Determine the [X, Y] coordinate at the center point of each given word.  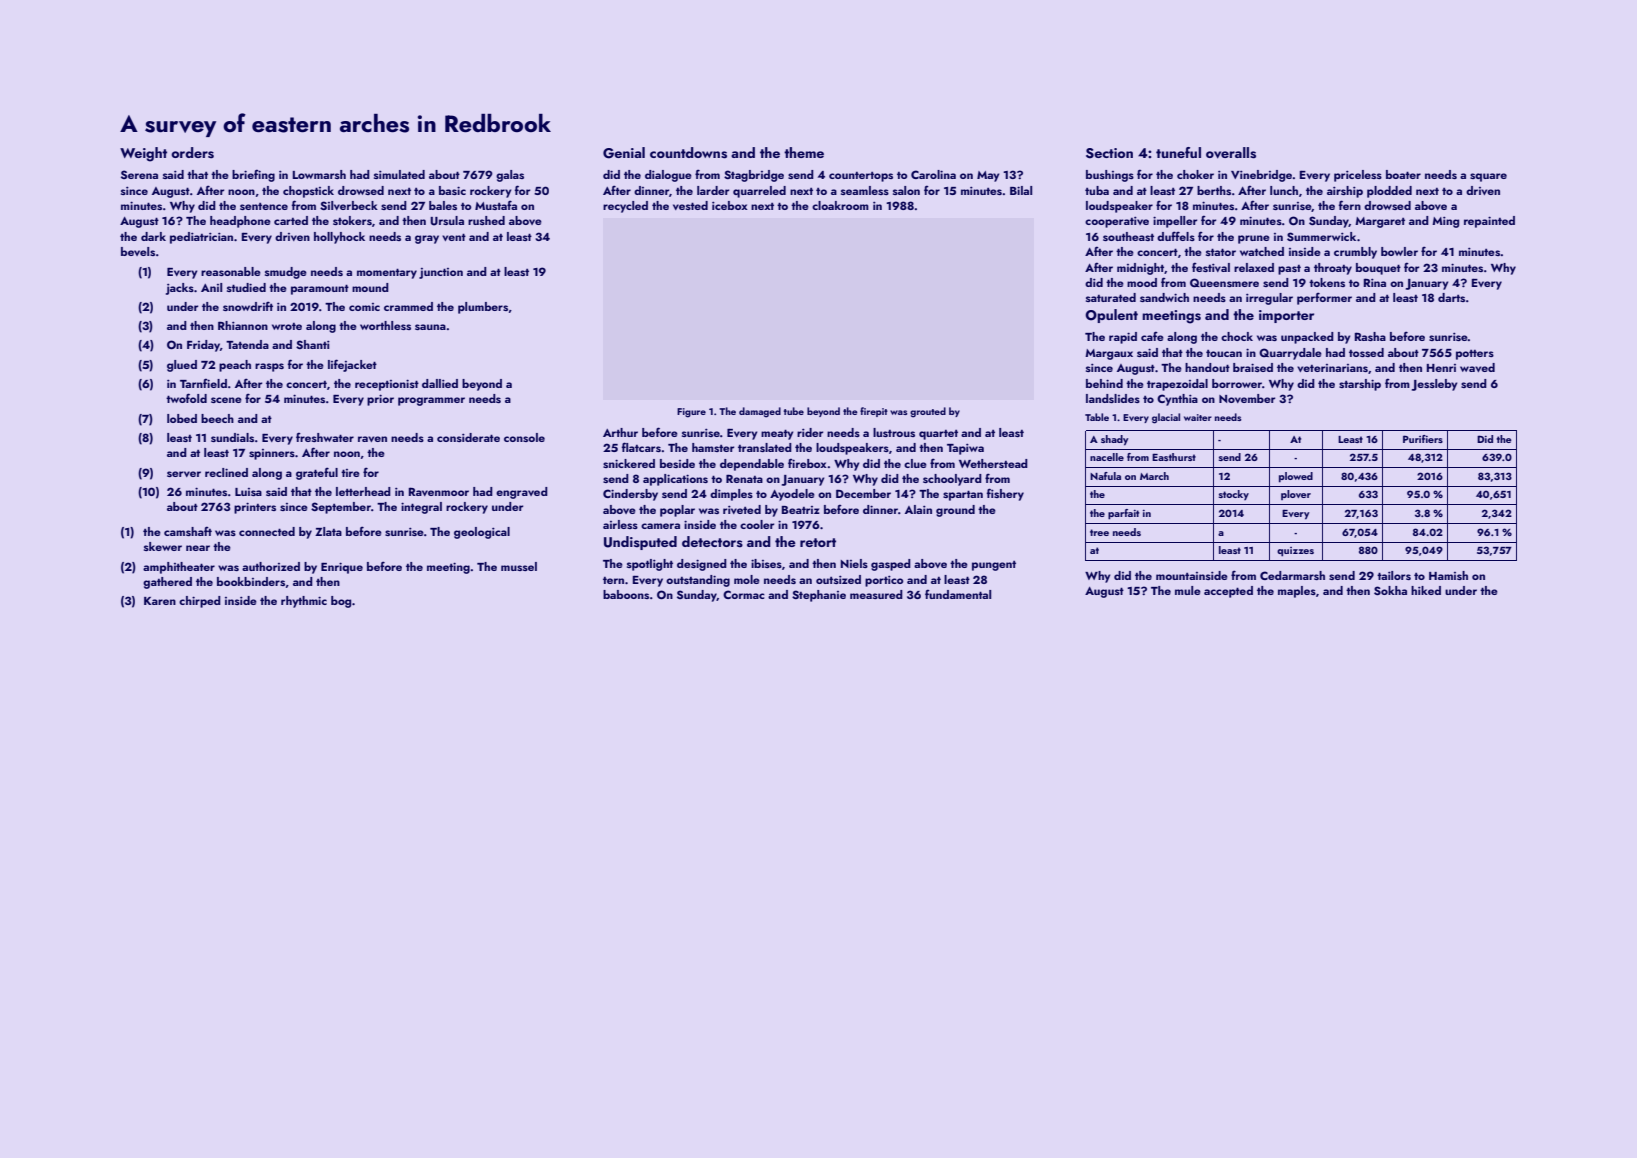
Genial [624, 153]
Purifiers [1423, 439]
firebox [807, 463]
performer [1324, 298]
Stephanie [819, 596]
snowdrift [248, 306]
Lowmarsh [319, 174]
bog [341, 602]
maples [1297, 592]
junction [441, 273]
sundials [232, 437]
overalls [1231, 153]
